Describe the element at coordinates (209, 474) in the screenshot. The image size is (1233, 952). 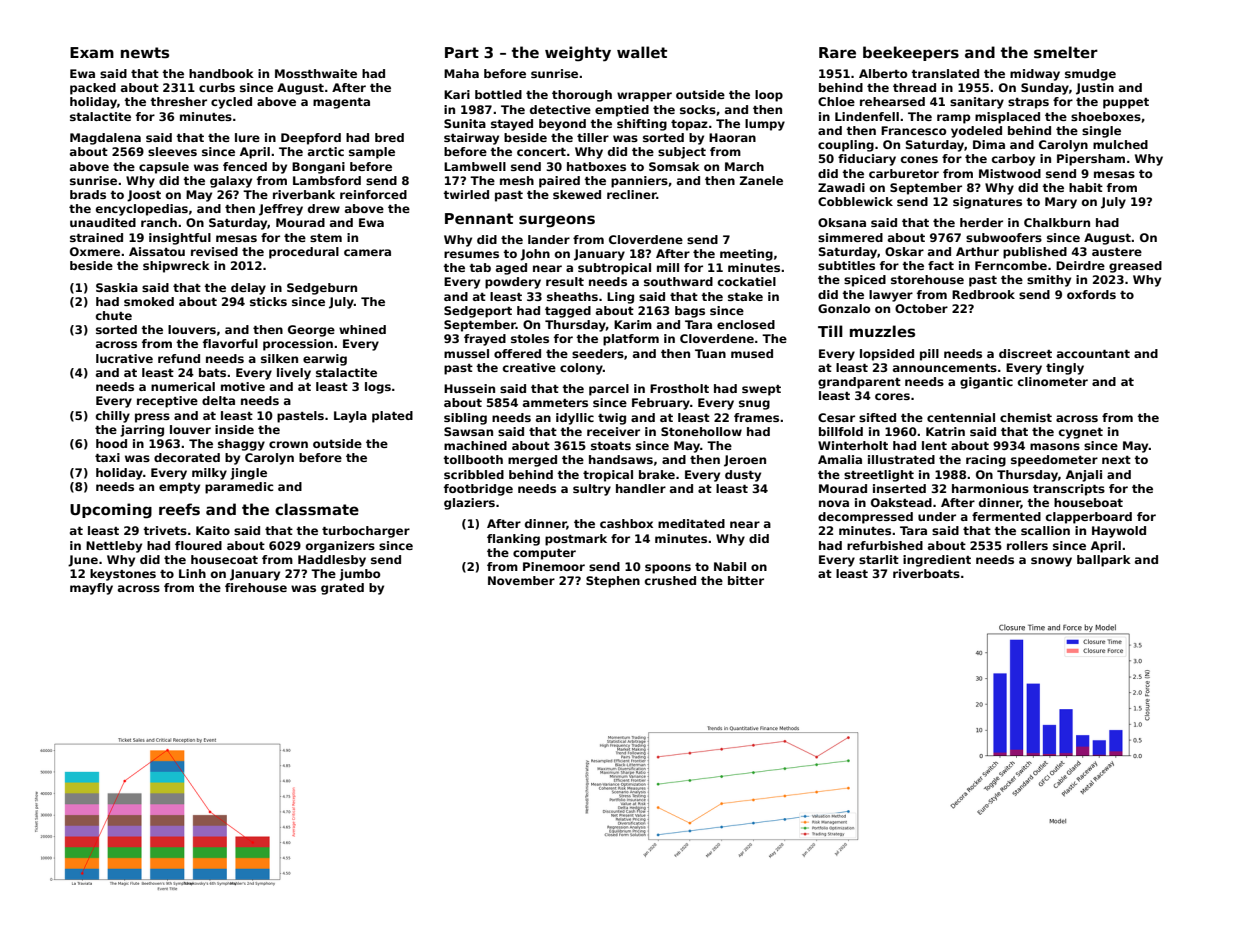
I see `milky` at that location.
